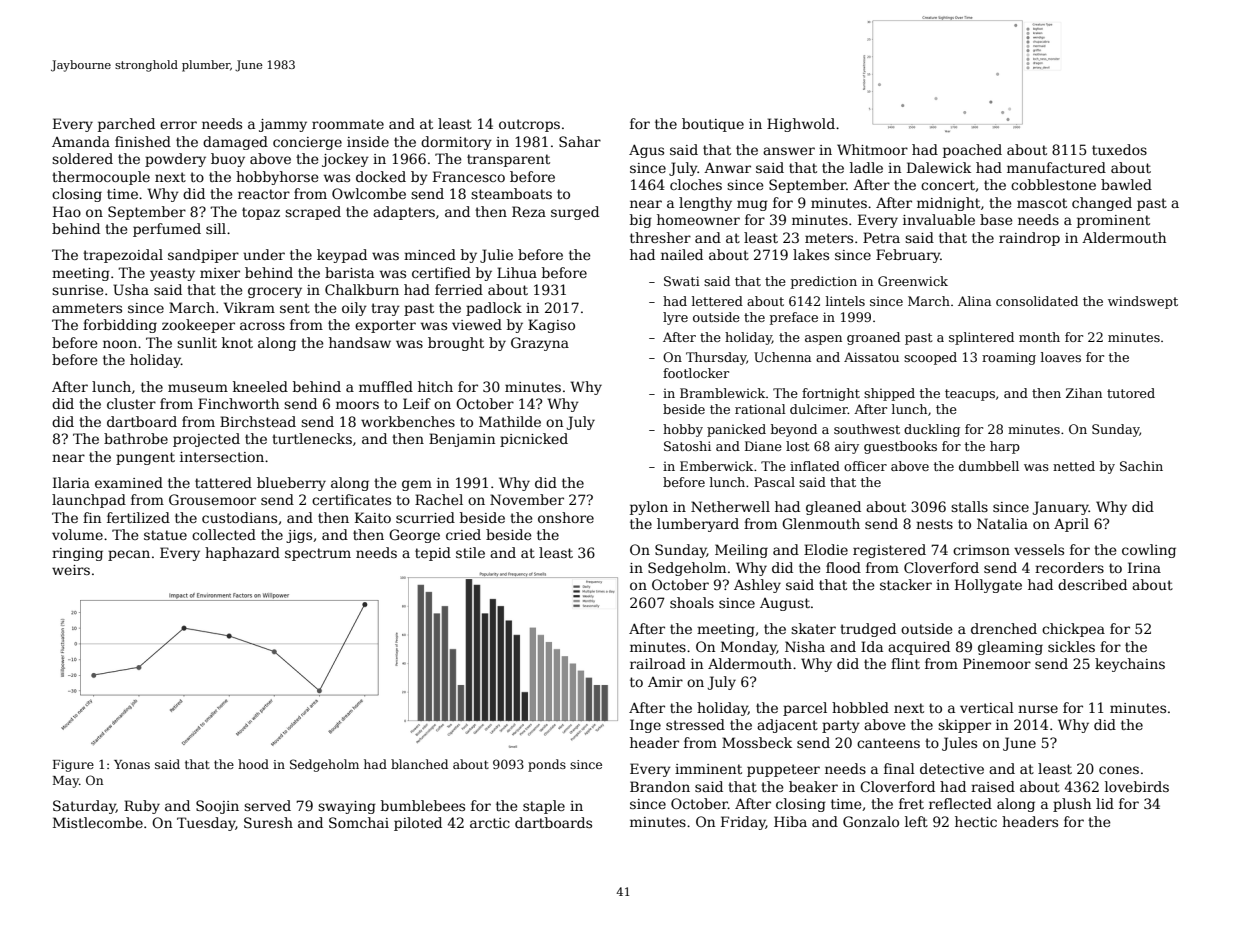 The image size is (1233, 952). Describe the element at coordinates (312, 438) in the document. I see `turtlenecks` at that location.
